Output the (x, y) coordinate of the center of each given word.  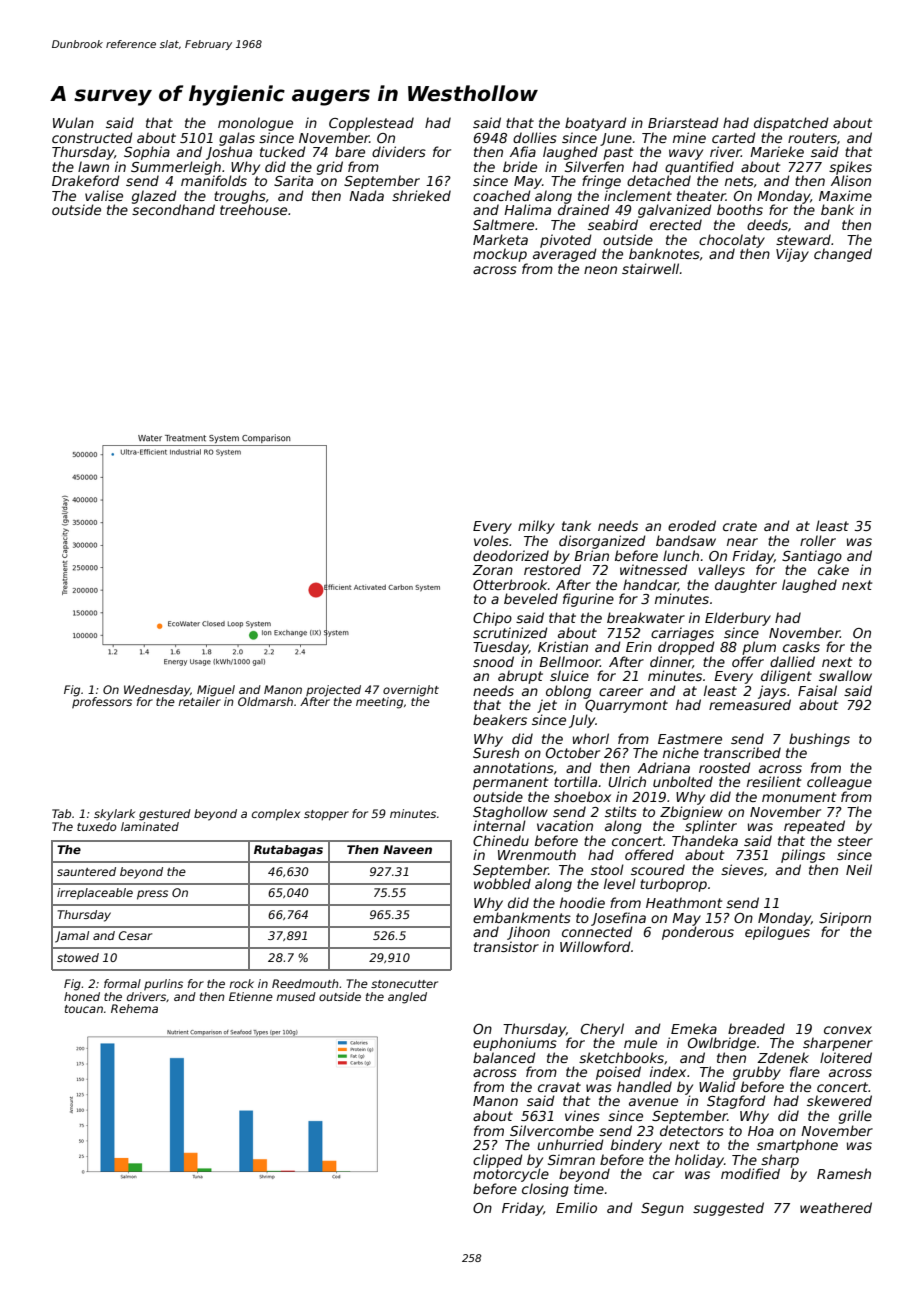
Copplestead (371, 124)
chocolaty (732, 241)
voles (491, 540)
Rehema (134, 1008)
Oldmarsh (265, 701)
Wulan (73, 122)
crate (740, 526)
